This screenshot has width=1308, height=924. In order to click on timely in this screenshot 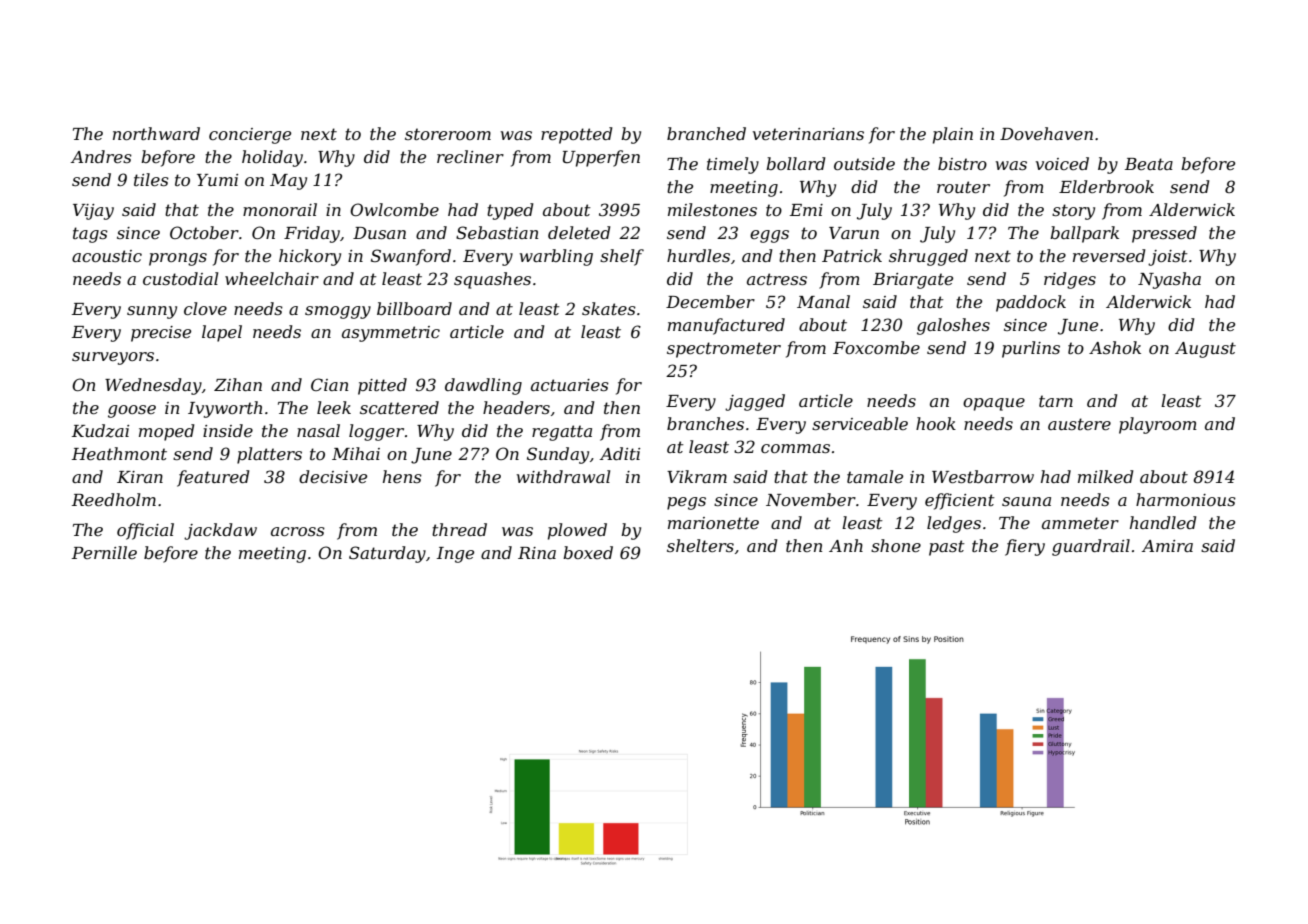, I will do `click(733, 165)`.
